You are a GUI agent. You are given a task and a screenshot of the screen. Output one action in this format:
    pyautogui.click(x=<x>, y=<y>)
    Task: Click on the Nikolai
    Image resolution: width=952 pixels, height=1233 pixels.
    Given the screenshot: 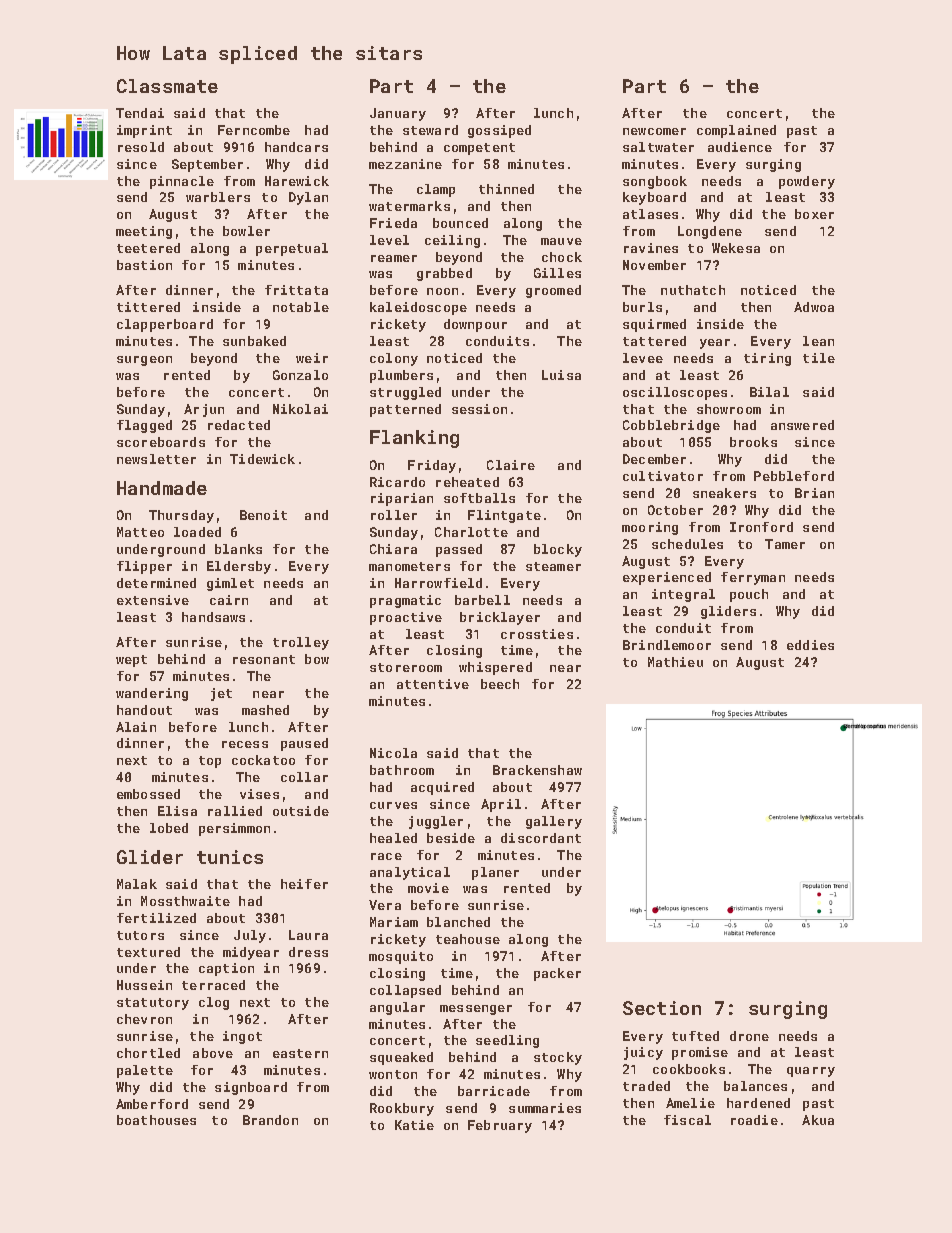 What is the action you would take?
    pyautogui.click(x=300, y=409)
